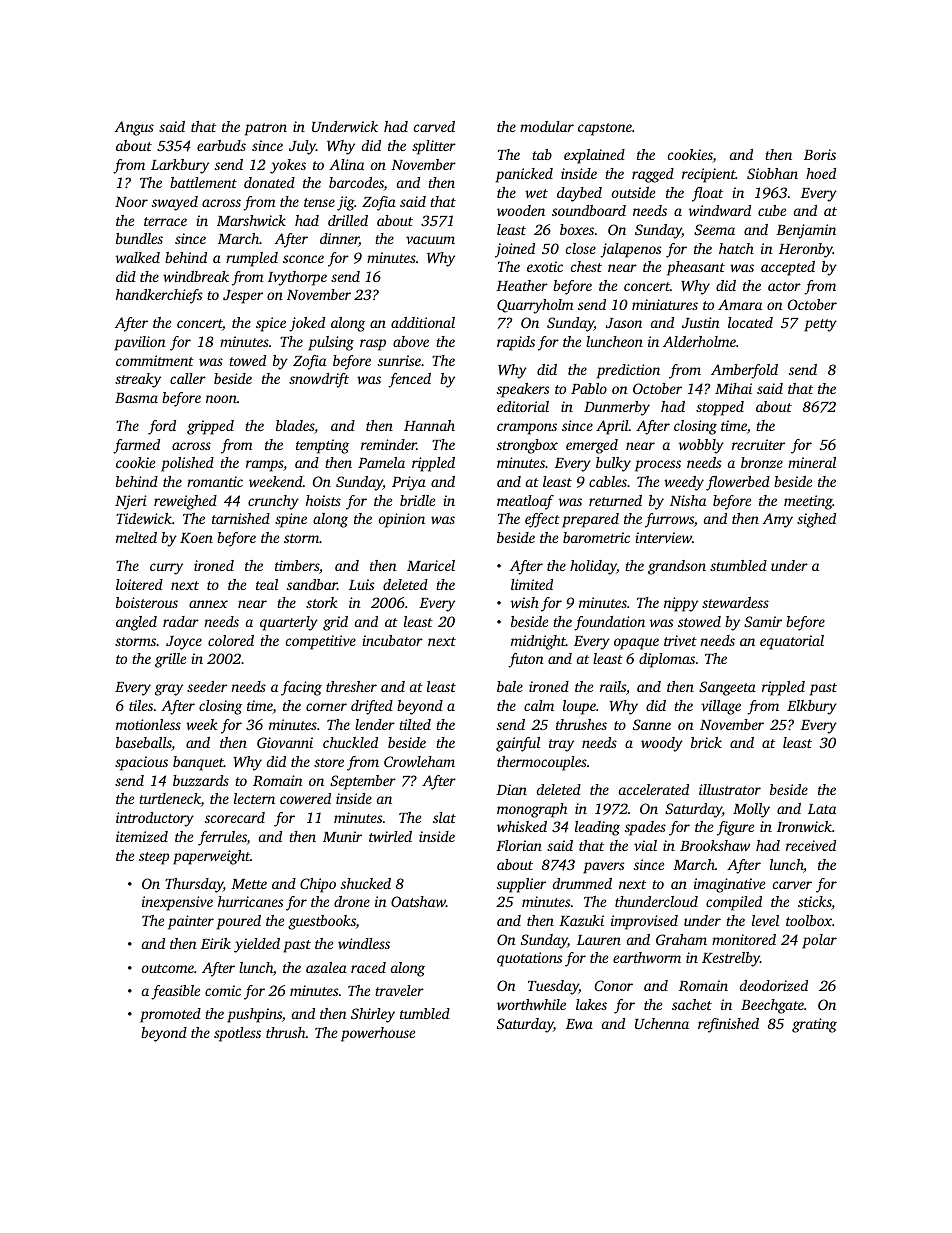 Image resolution: width=952 pixels, height=1233 pixels. Describe the element at coordinates (523, 406) in the screenshot. I see `editorial` at that location.
